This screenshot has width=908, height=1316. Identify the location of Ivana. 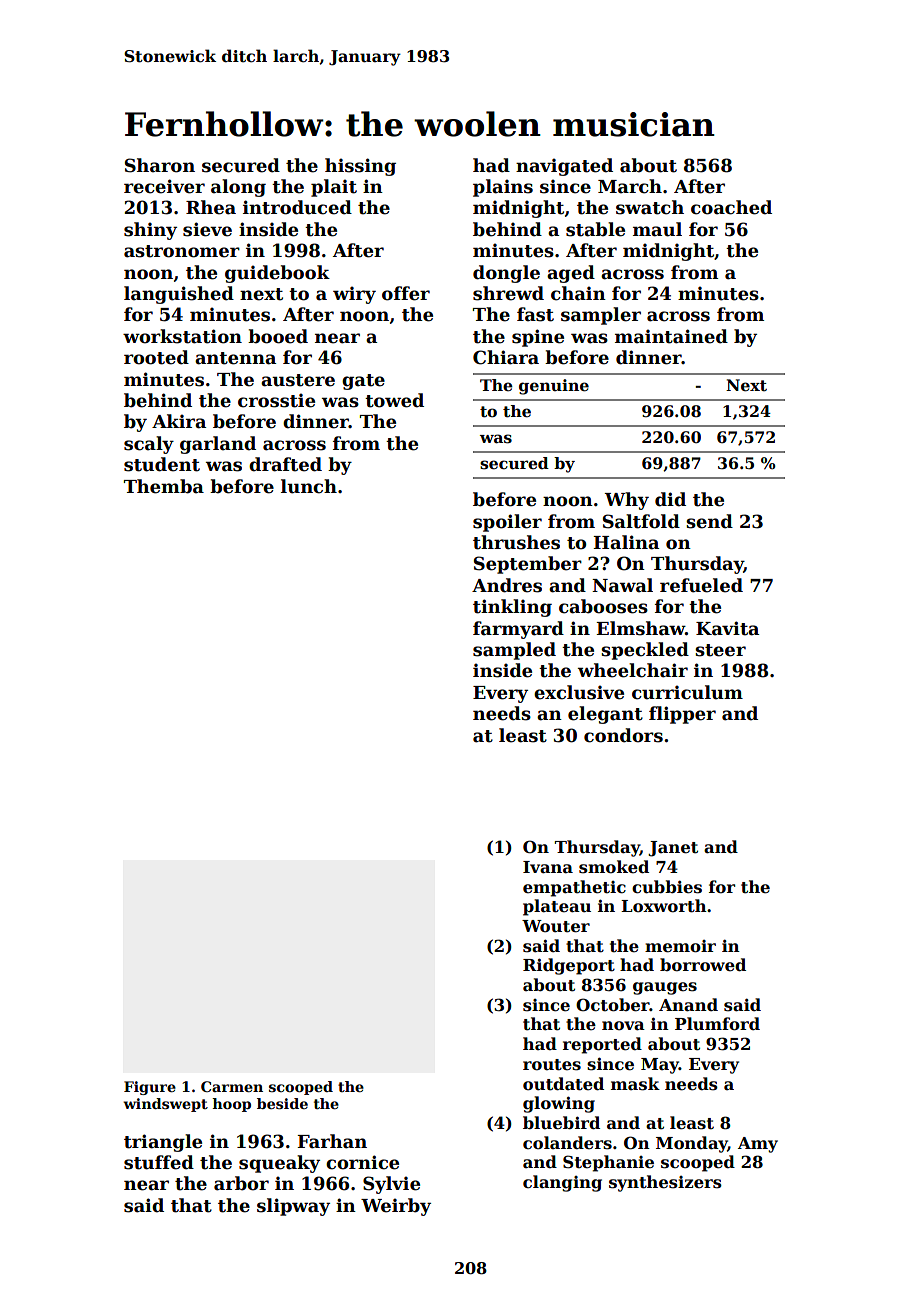
(548, 867).
